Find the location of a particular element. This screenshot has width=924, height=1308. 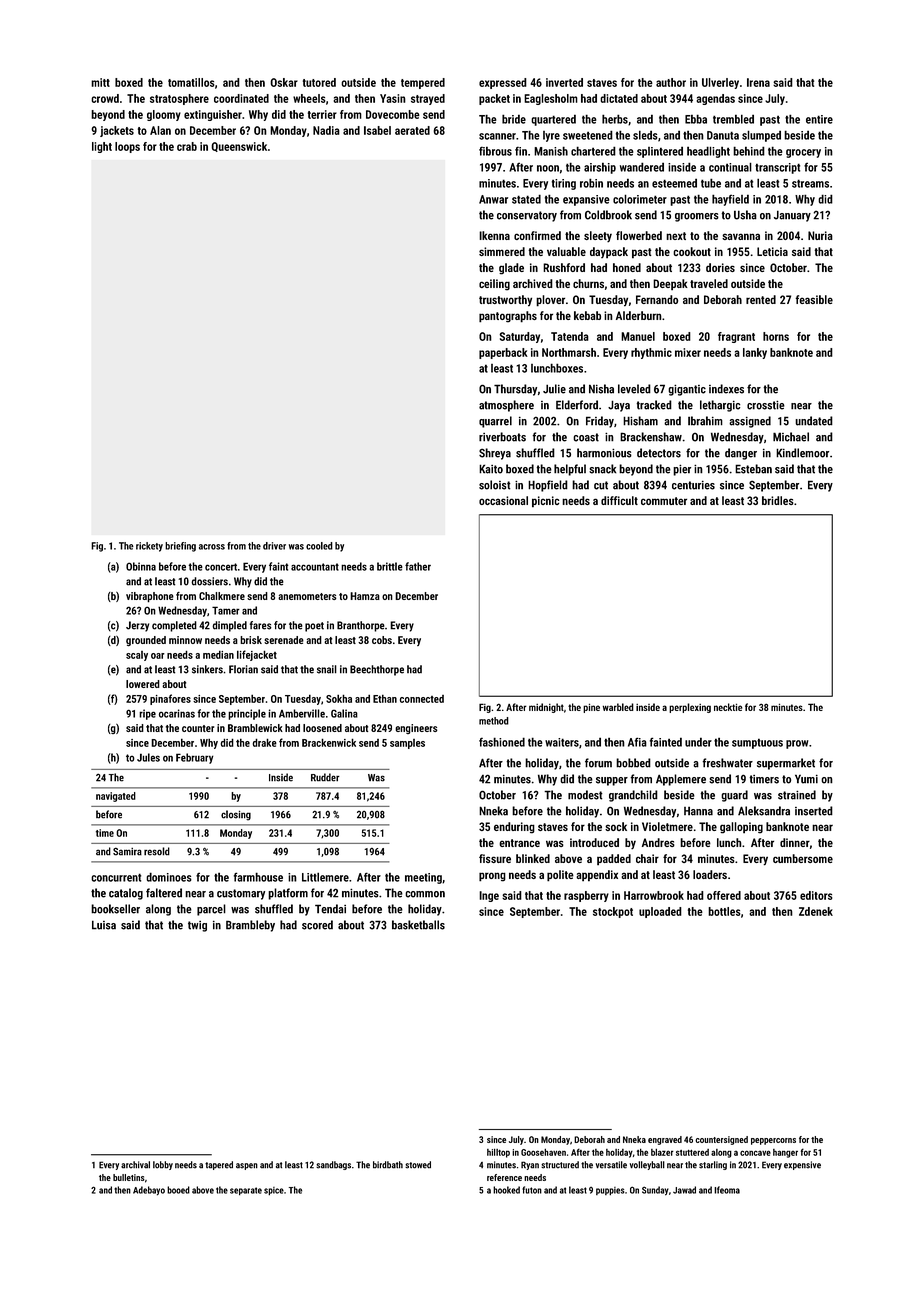

esteemed is located at coordinates (674, 183).
